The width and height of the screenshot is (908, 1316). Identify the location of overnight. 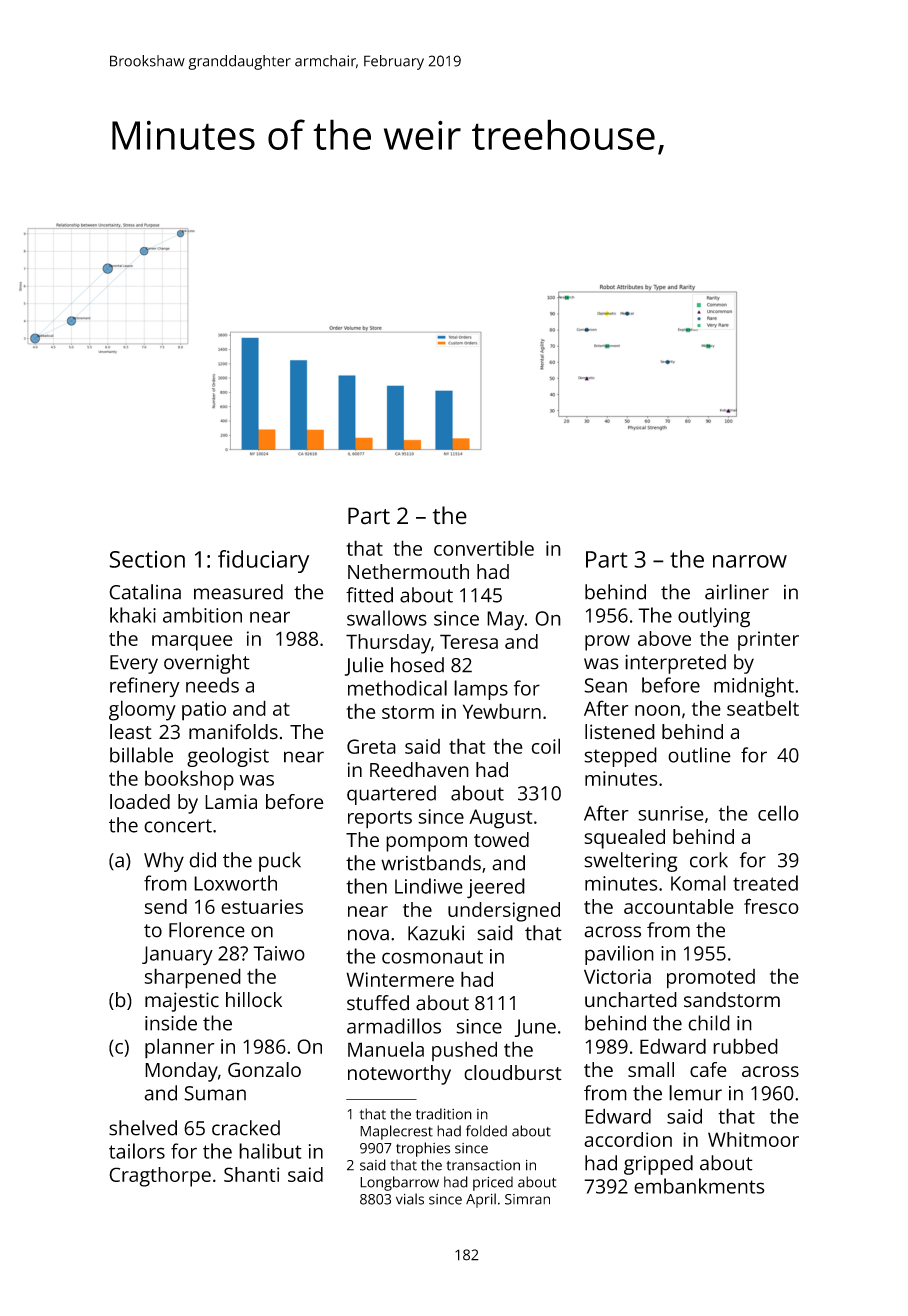
(207, 664).
